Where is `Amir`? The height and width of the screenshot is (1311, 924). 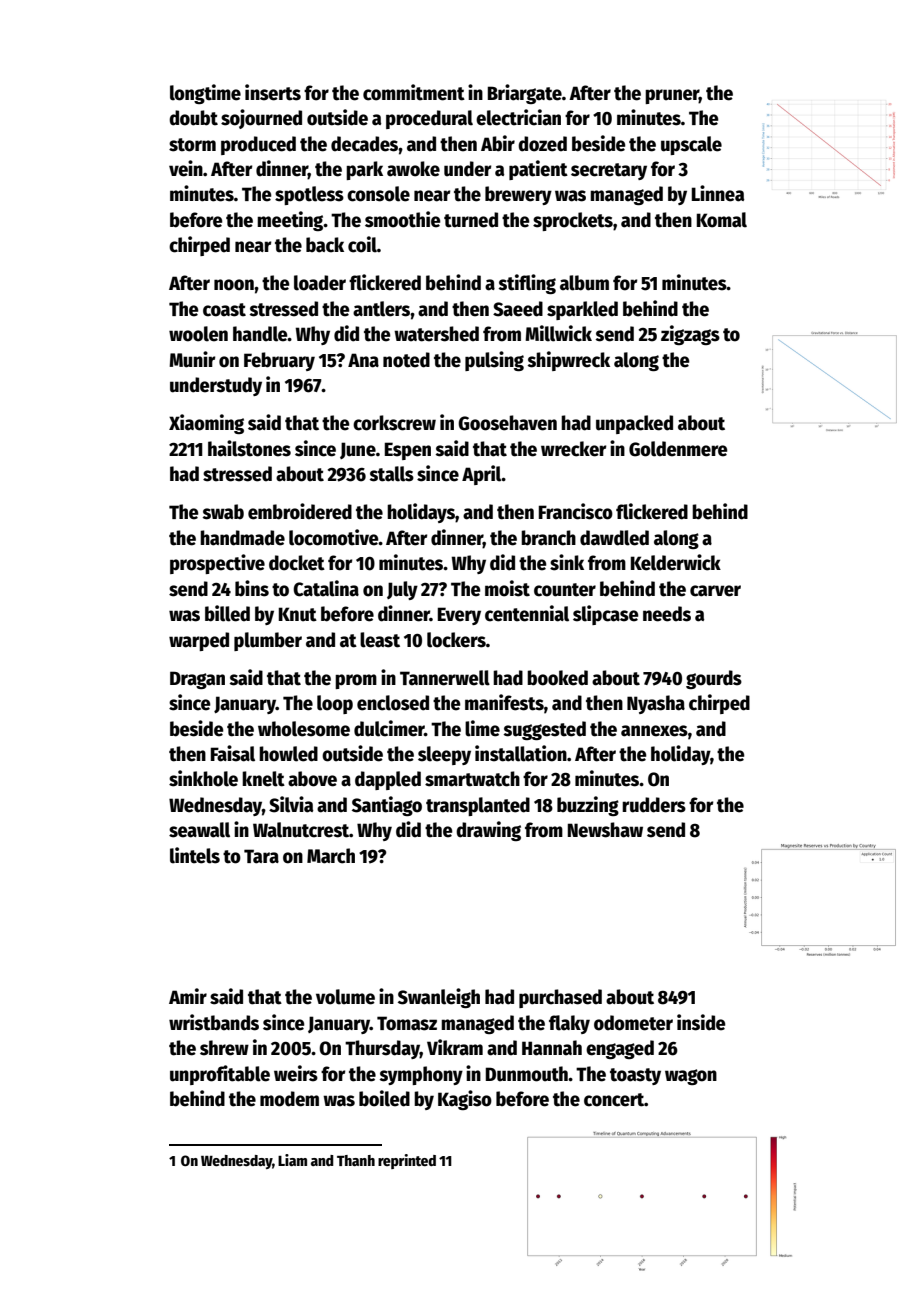
Amir is located at coordinates (188, 996).
